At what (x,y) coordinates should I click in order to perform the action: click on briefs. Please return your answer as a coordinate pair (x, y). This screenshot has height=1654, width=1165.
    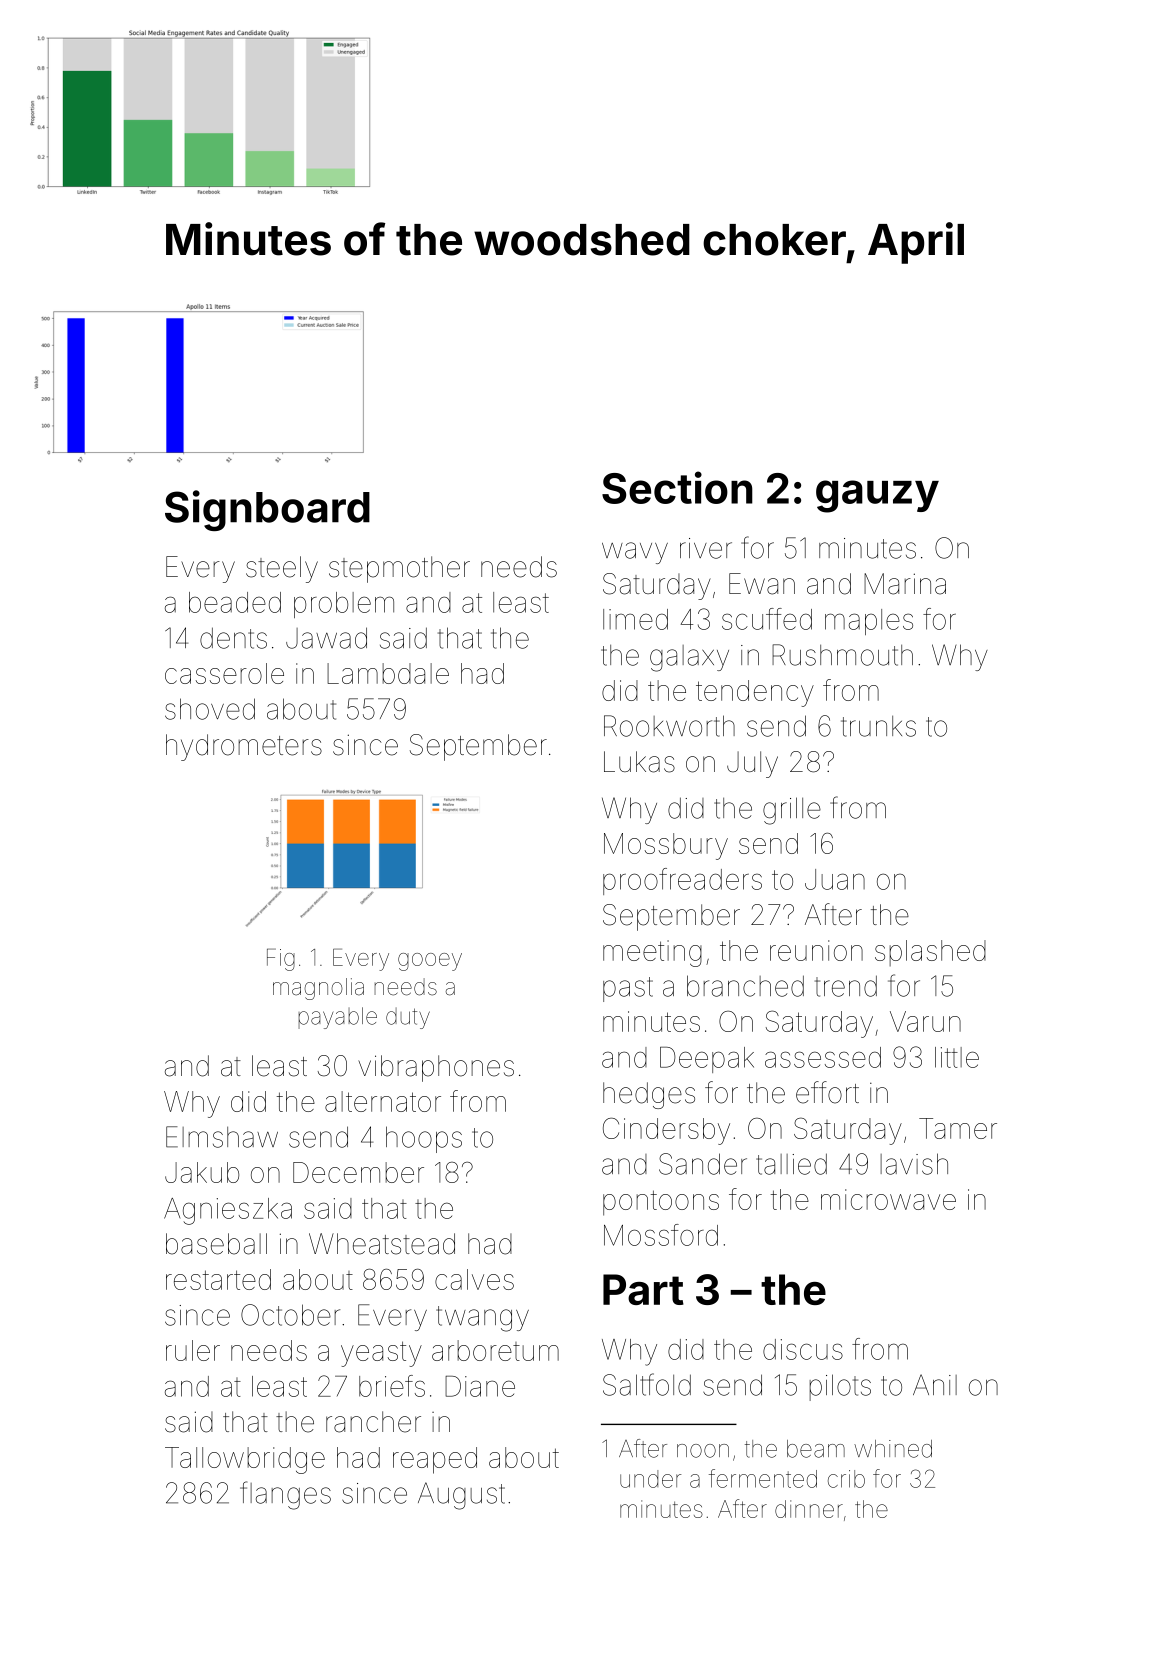
    Looking at the image, I should click on (392, 1386).
